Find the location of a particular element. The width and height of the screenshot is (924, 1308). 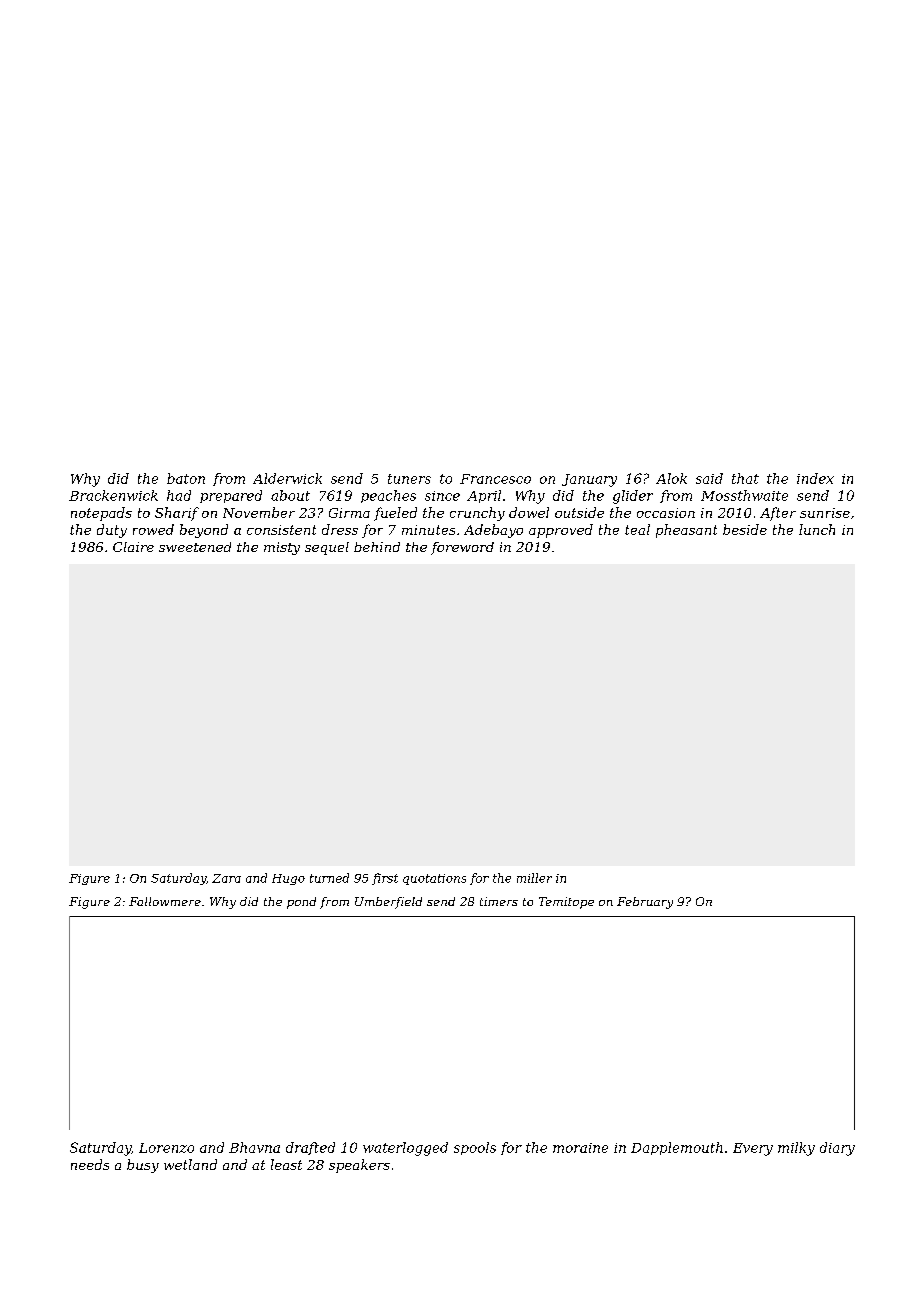

timers is located at coordinates (499, 901).
